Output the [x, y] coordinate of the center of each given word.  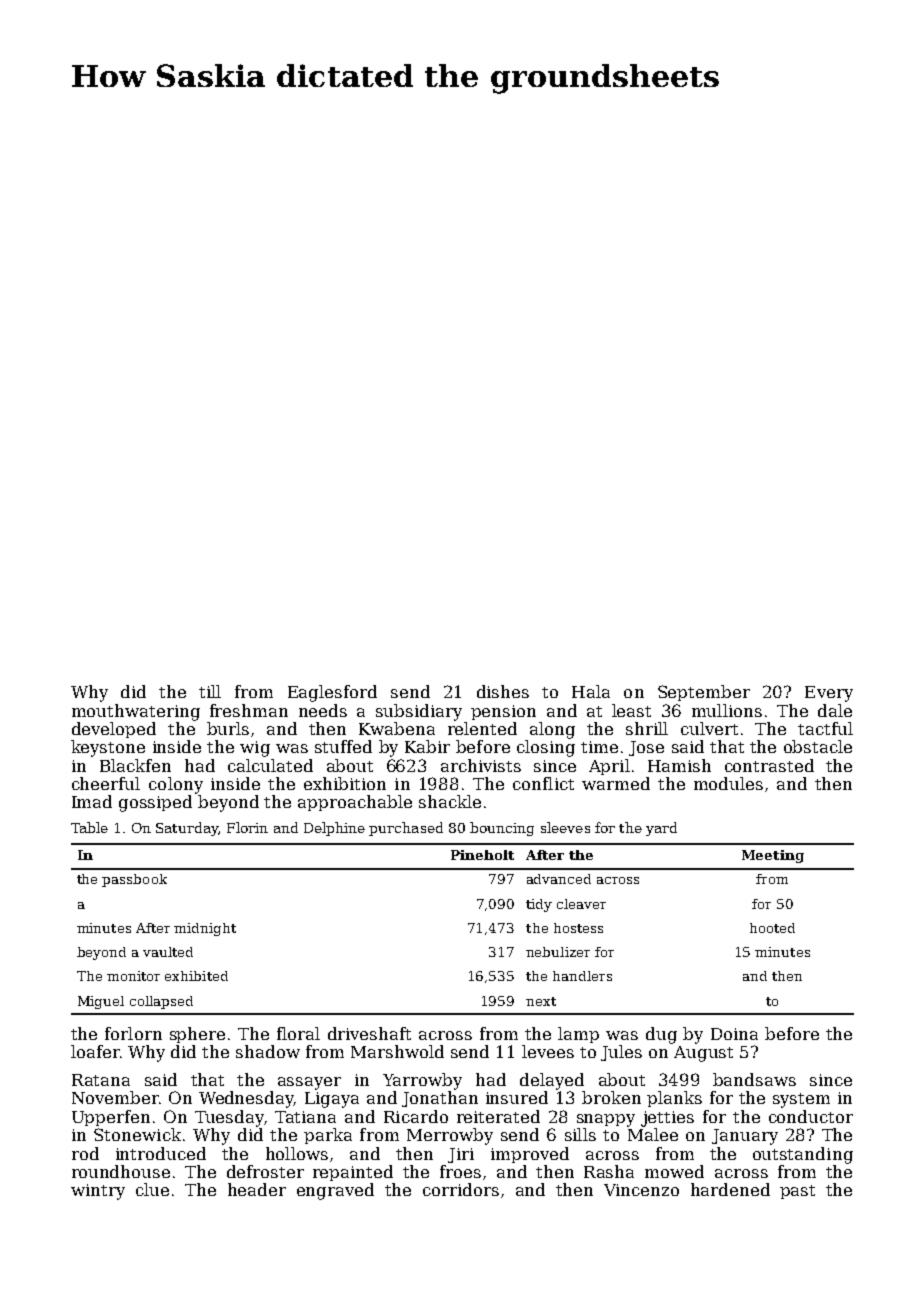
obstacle [818, 746]
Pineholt [482, 855]
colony [176, 785]
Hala [591, 691]
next [541, 1001]
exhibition [345, 783]
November [115, 1097]
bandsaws [754, 1079]
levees [548, 1051]
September [704, 693]
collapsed [161, 1002]
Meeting [773, 856]
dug [661, 1035]
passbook [134, 880]
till [210, 691]
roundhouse [121, 1171]
